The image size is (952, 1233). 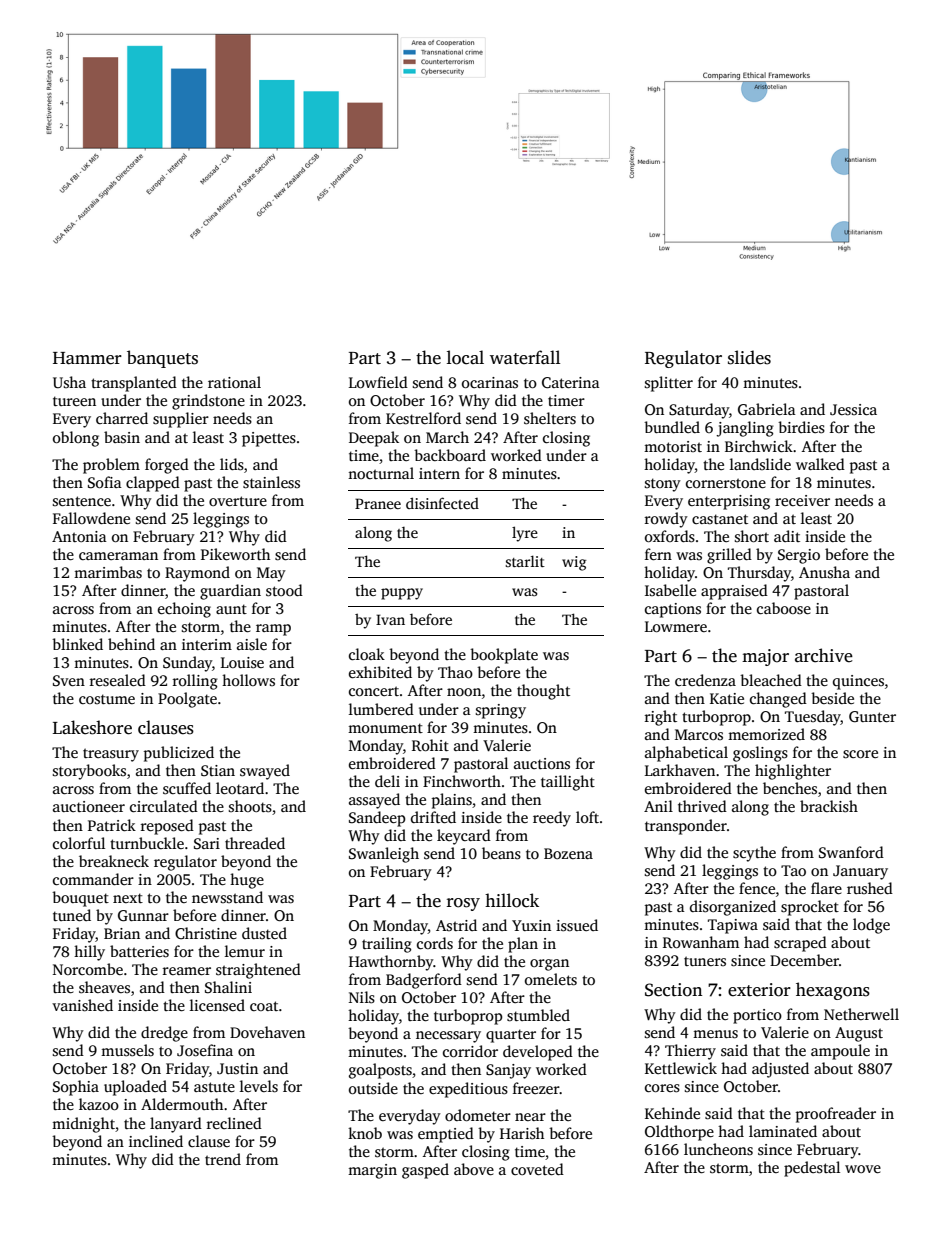 What do you see at coordinates (118, 680) in the screenshot?
I see `resealed` at bounding box center [118, 680].
